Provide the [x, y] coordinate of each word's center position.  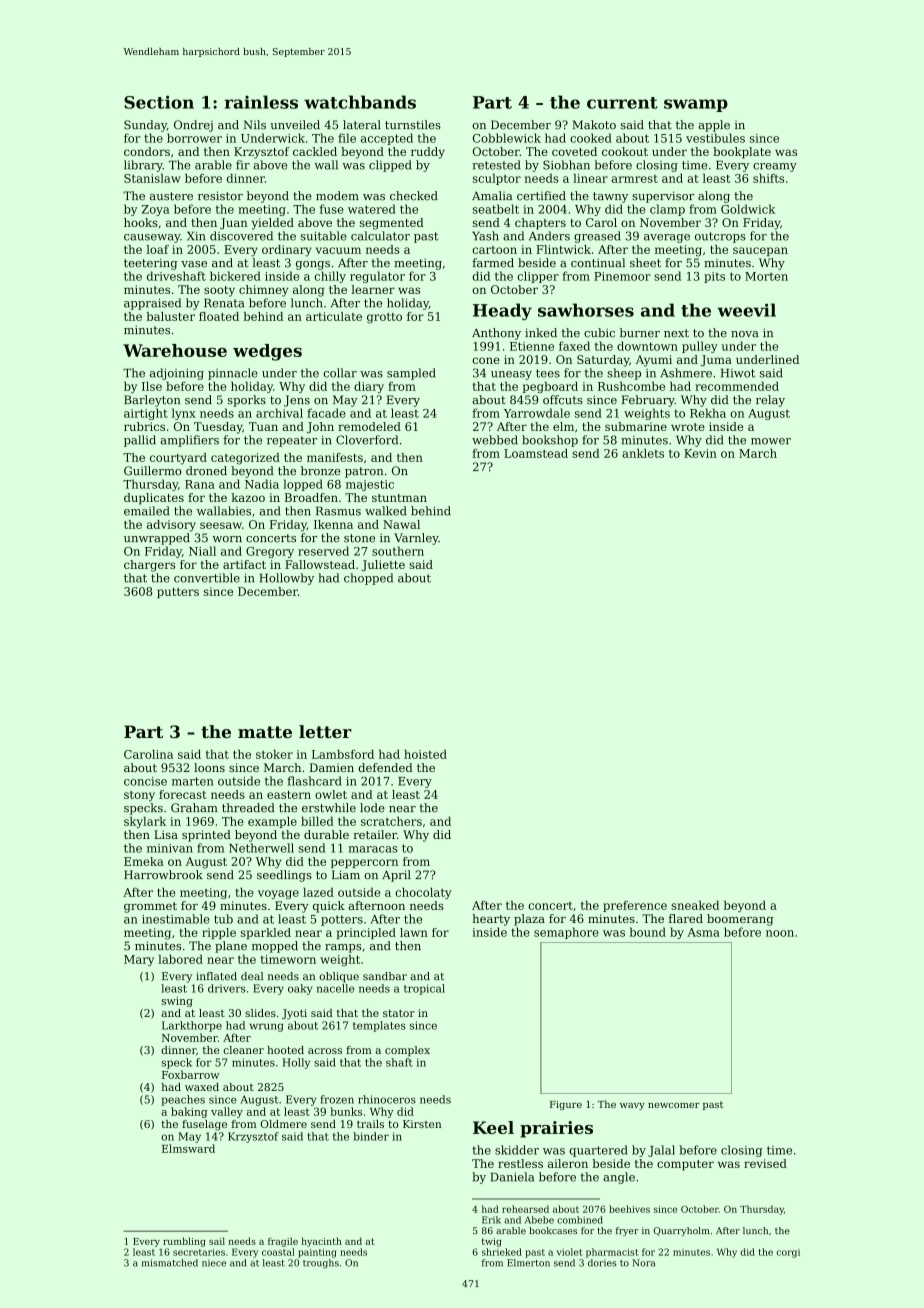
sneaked [695, 905]
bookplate [742, 153]
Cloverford [367, 440]
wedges [267, 352]
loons [209, 767]
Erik [491, 1220]
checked [414, 196]
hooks [141, 222]
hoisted [425, 754]
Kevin [700, 453]
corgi [788, 1253]
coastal [278, 1252]
